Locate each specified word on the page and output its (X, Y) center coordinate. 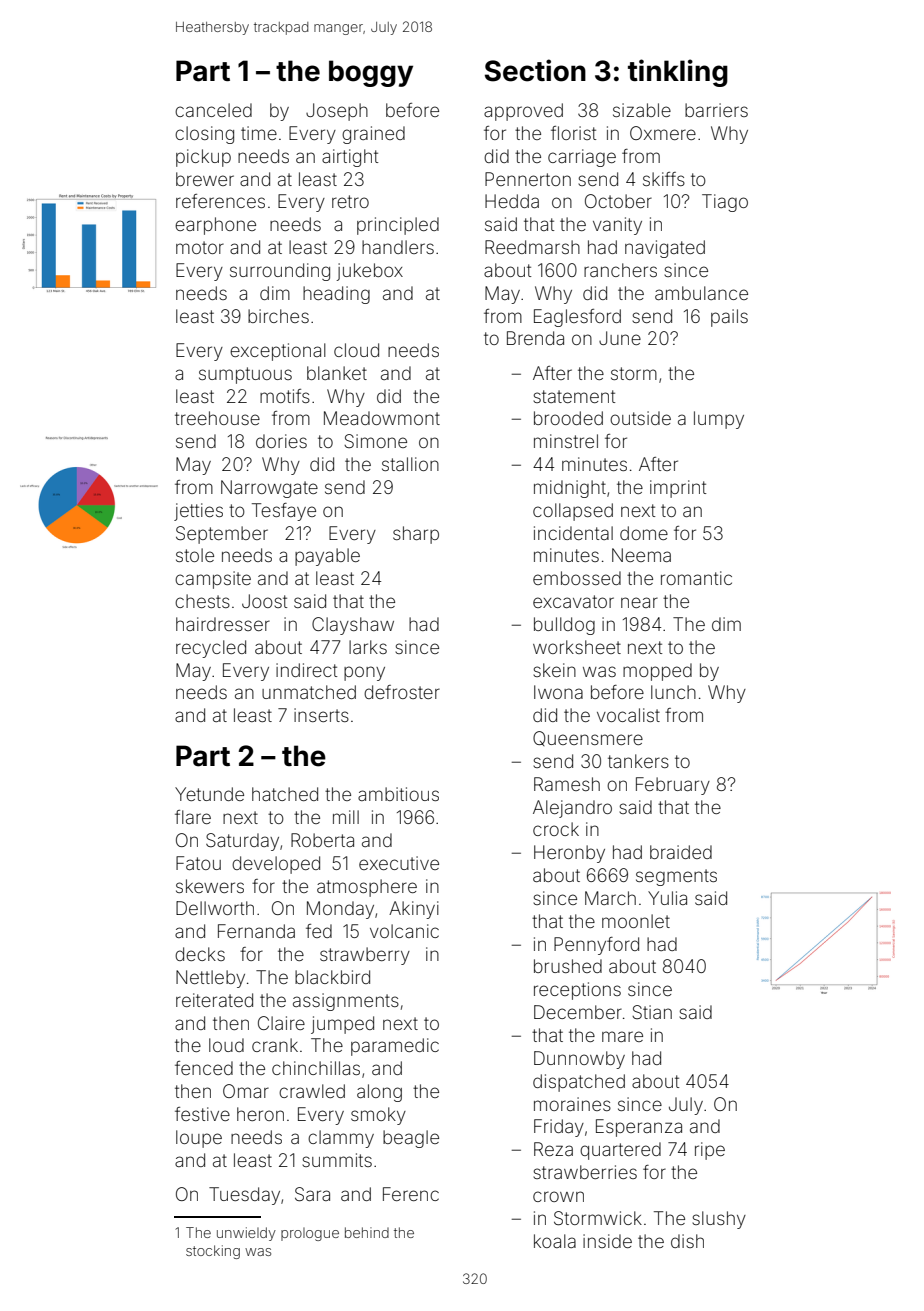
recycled (211, 649)
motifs (285, 396)
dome (644, 533)
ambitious (398, 794)
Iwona (558, 692)
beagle (411, 1139)
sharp (416, 535)
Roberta (322, 840)
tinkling (678, 73)
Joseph (337, 112)
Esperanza (639, 1128)
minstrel (566, 441)
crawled (312, 1091)
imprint (678, 489)
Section (535, 70)
